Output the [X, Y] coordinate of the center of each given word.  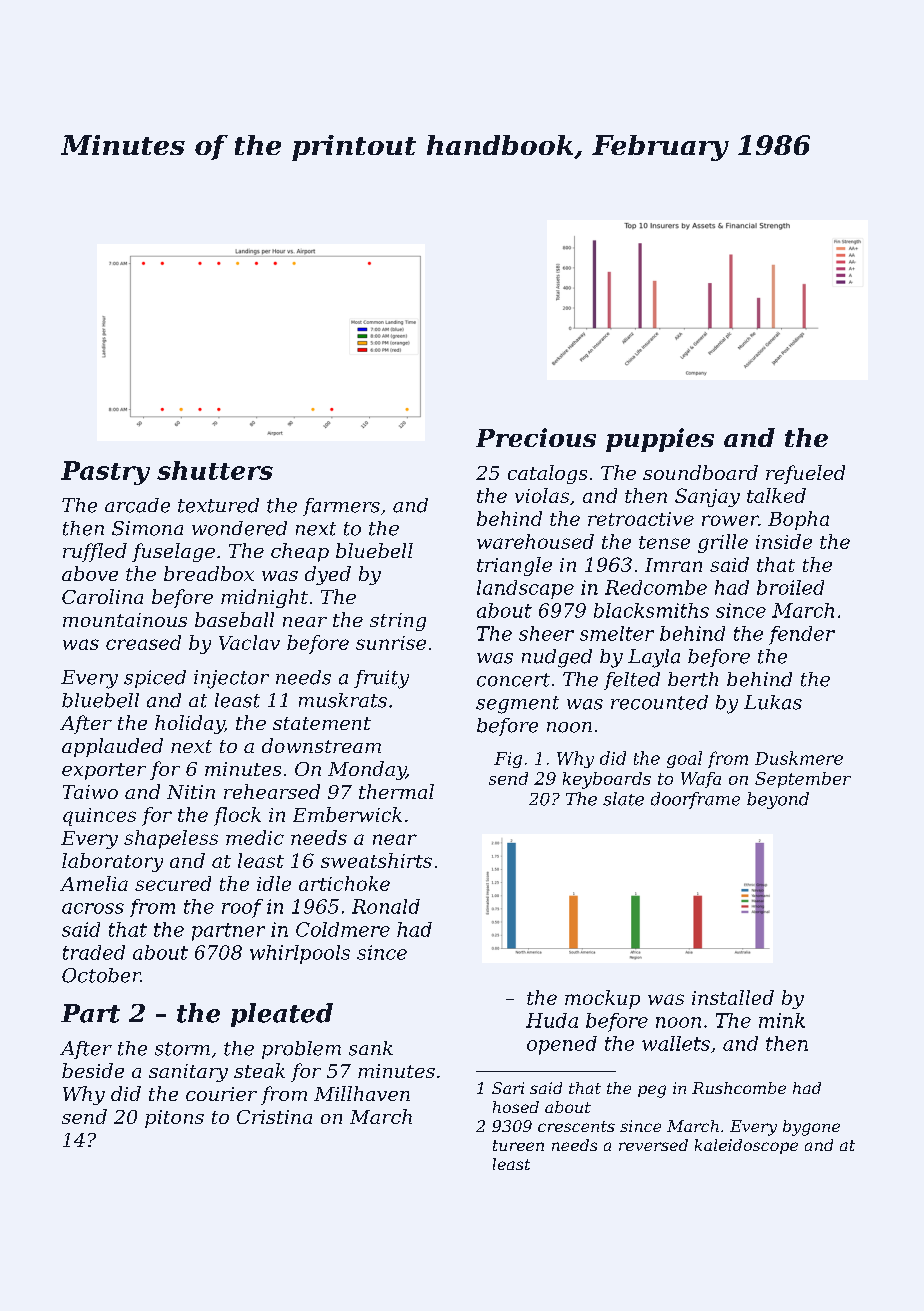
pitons [174, 1119]
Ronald [386, 906]
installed [733, 997]
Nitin [191, 792]
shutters [215, 470]
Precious [536, 437]
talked [776, 495]
